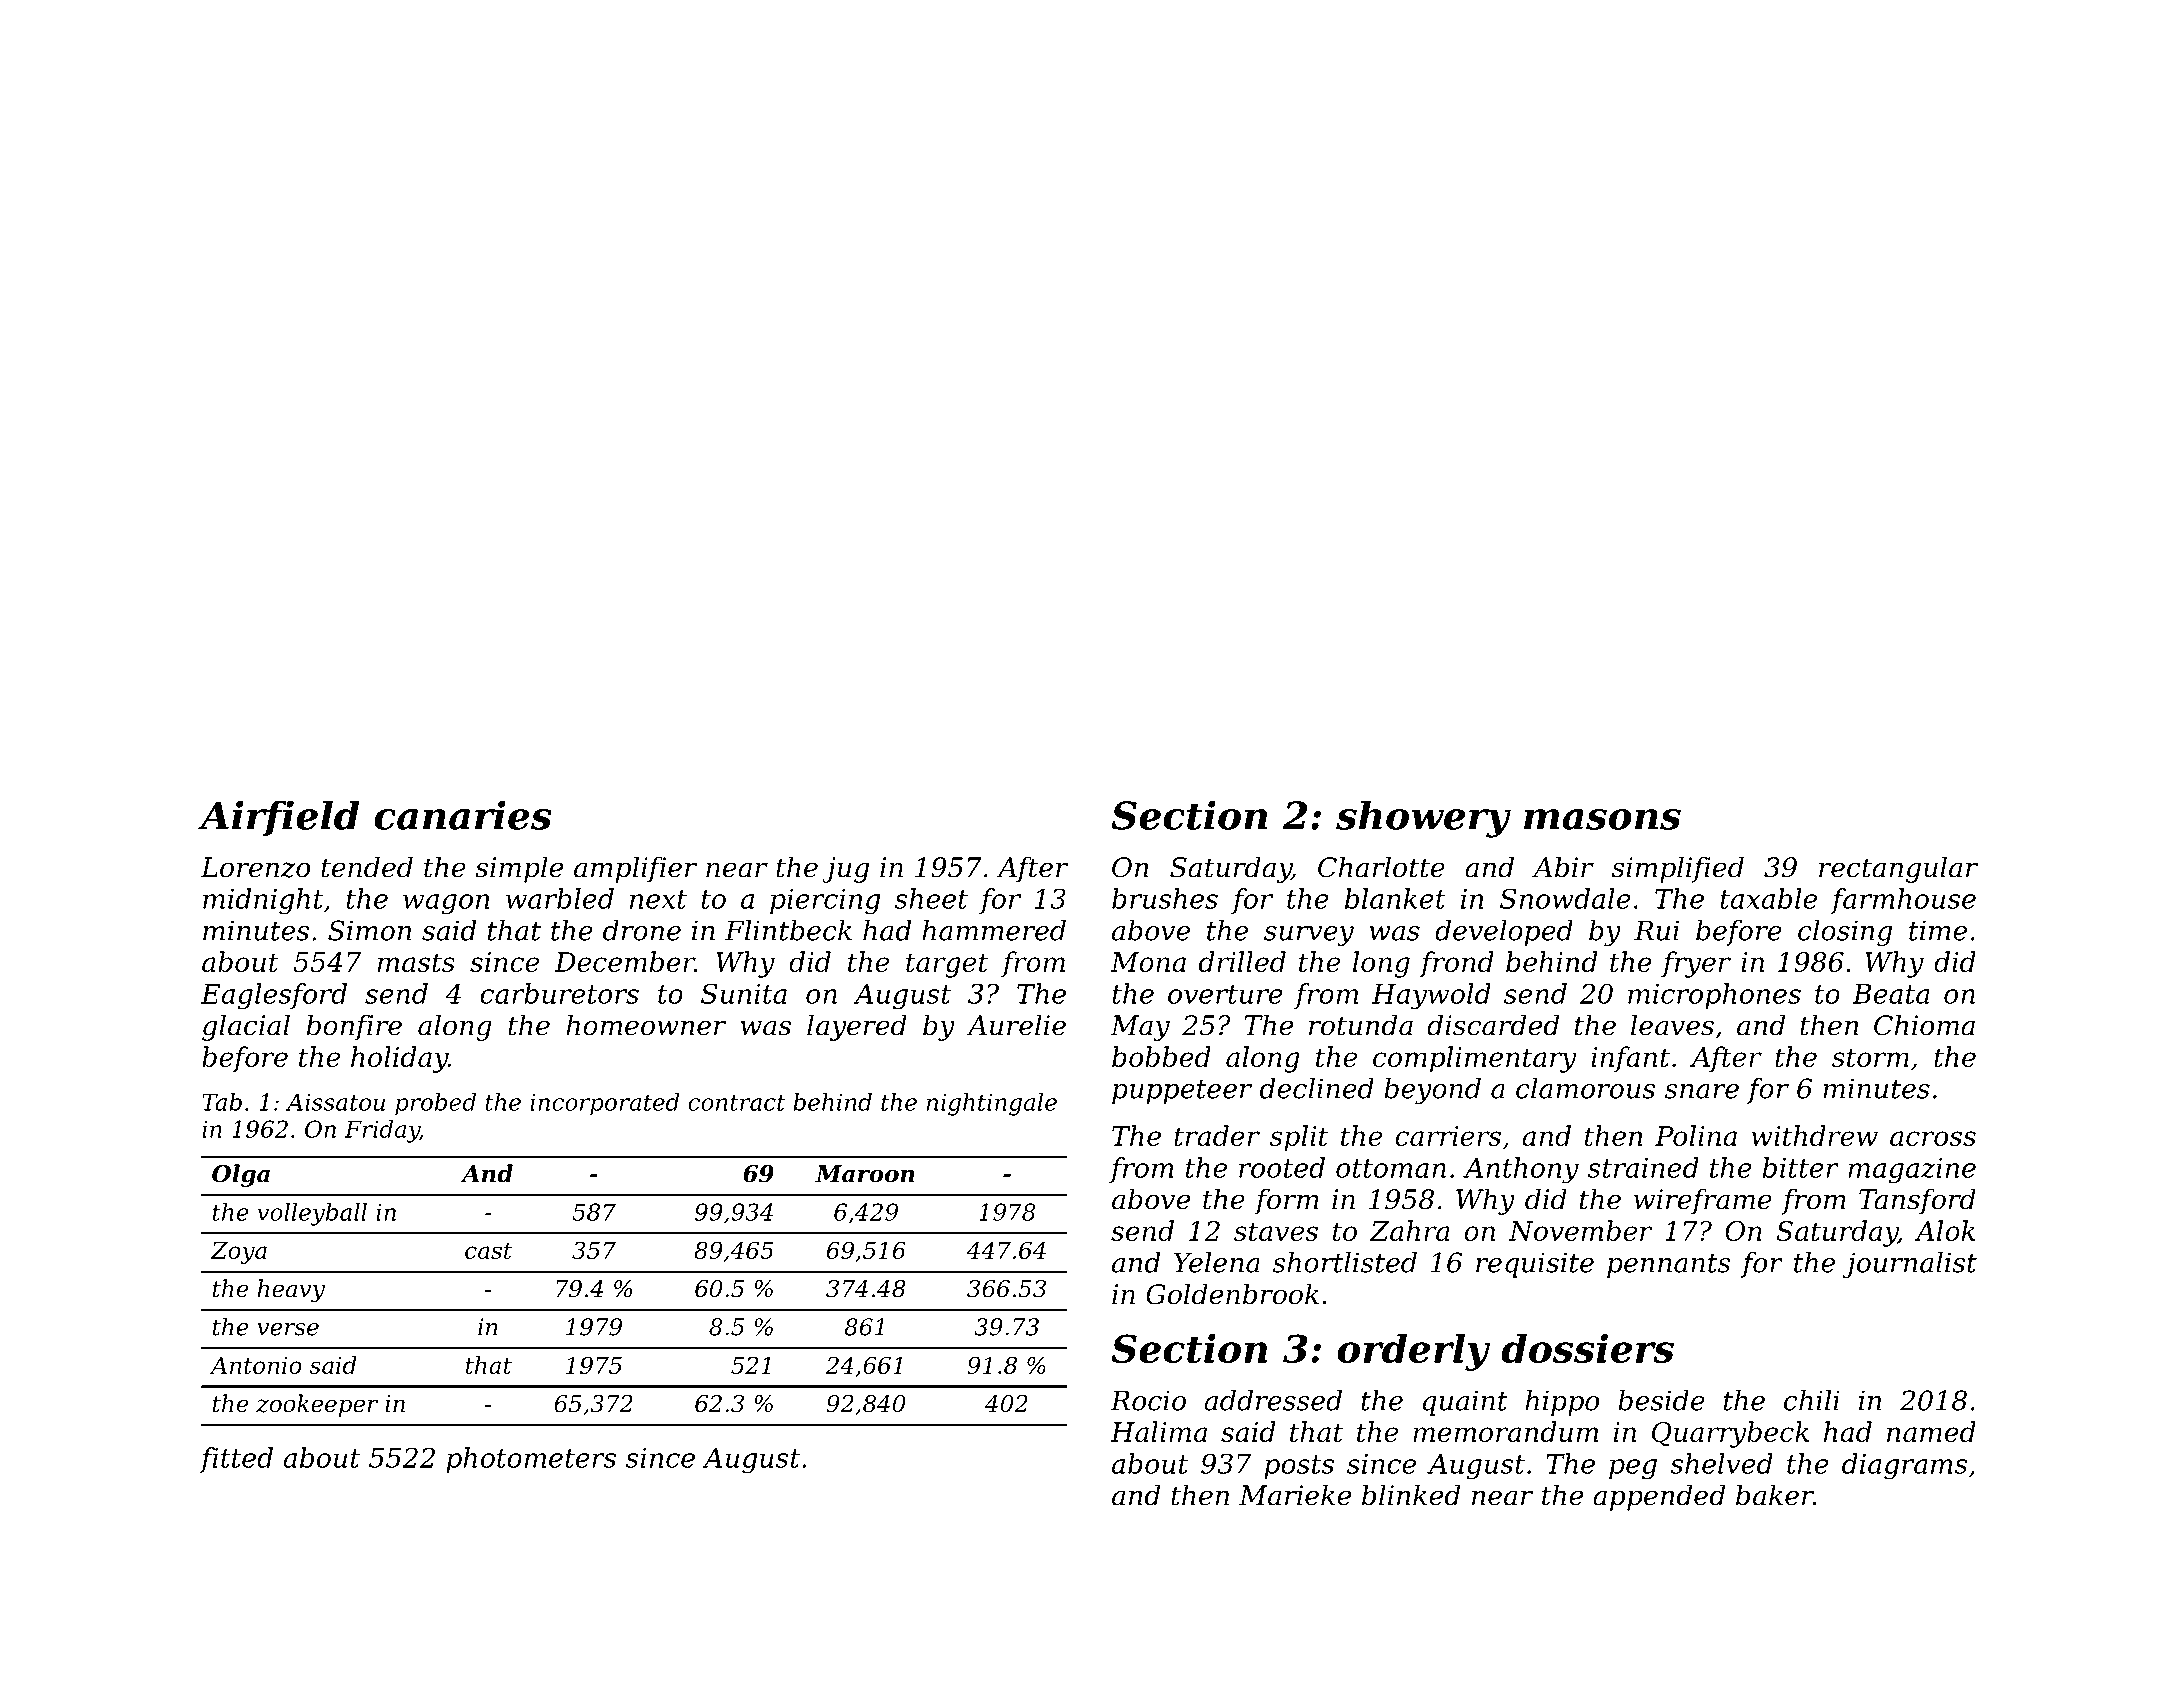 This image has height=1683, width=2178. I want to click on leaves, so click(1672, 1025).
